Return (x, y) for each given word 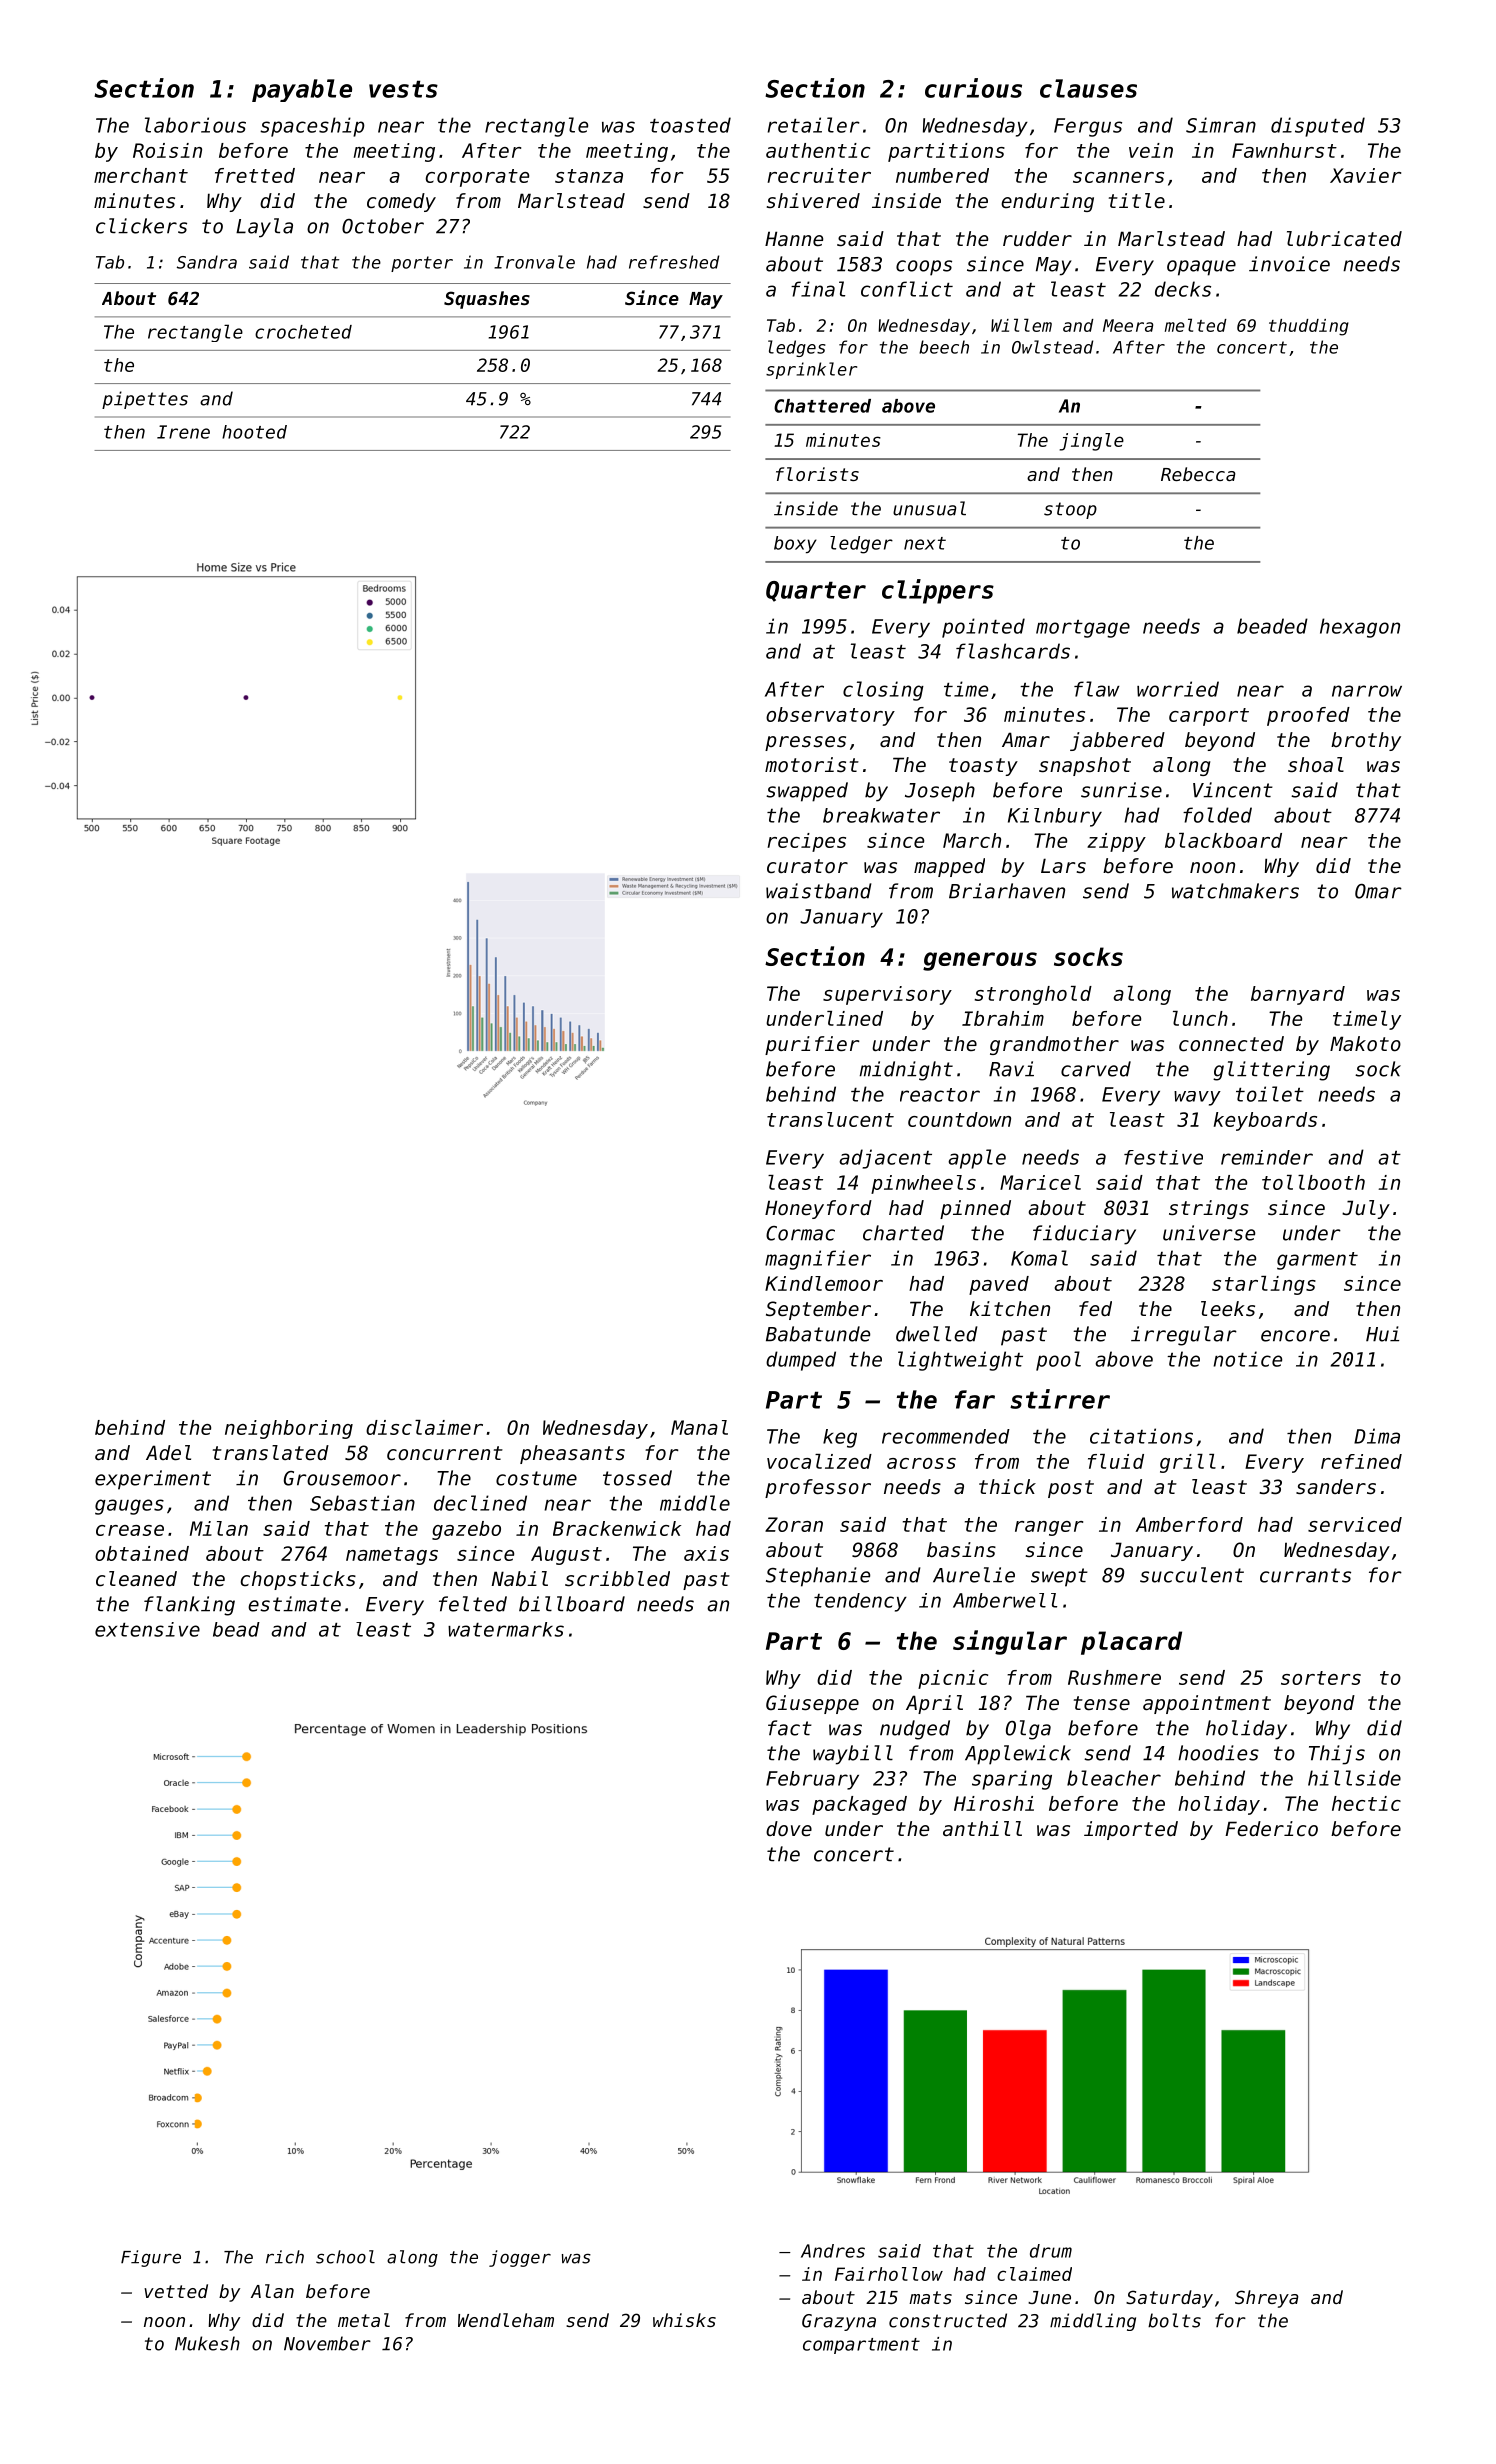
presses (805, 743)
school (345, 2257)
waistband (819, 891)
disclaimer (424, 1427)
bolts (1174, 2320)
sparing (1012, 1780)
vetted (176, 2291)
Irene (183, 432)
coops (924, 268)
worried (1178, 689)
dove (789, 1828)
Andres (833, 2251)
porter (422, 264)
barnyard (1298, 995)
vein (1151, 150)
